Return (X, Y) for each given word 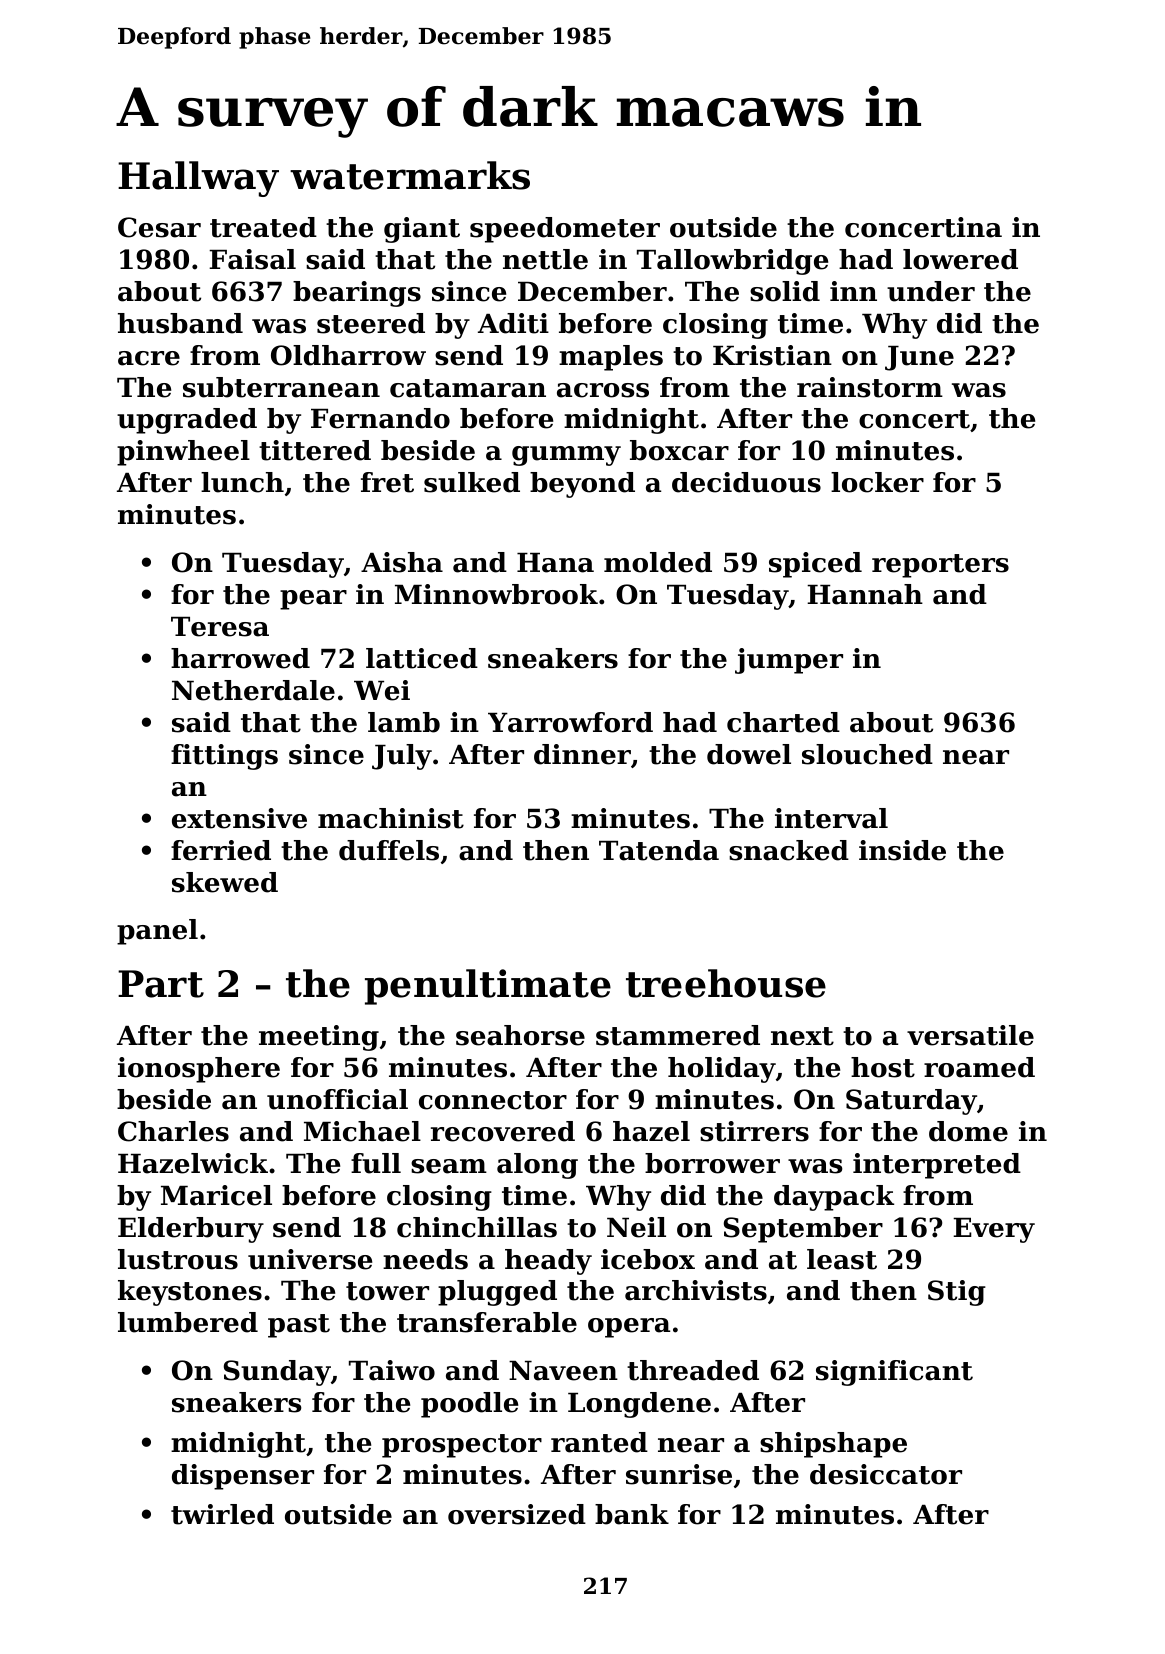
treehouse (726, 983)
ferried (221, 850)
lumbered (188, 1322)
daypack (834, 1198)
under (931, 291)
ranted (599, 1442)
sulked (472, 482)
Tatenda (659, 850)
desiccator (886, 1474)
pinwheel (183, 453)
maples (611, 358)
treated (263, 227)
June (919, 358)
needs (425, 1259)
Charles (173, 1131)
